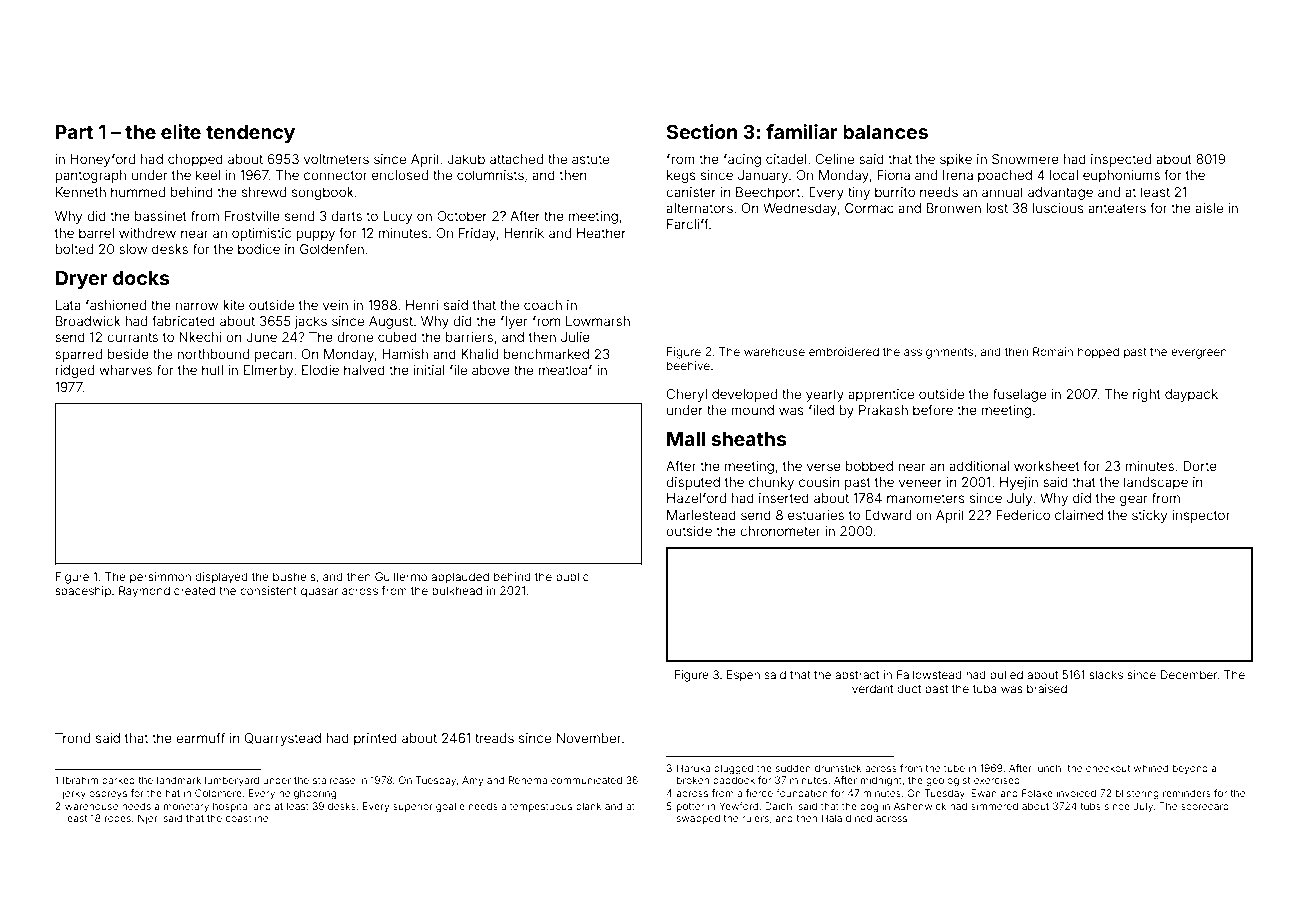 This image has width=1308, height=924. I want to click on tempestuous, so click(541, 807).
